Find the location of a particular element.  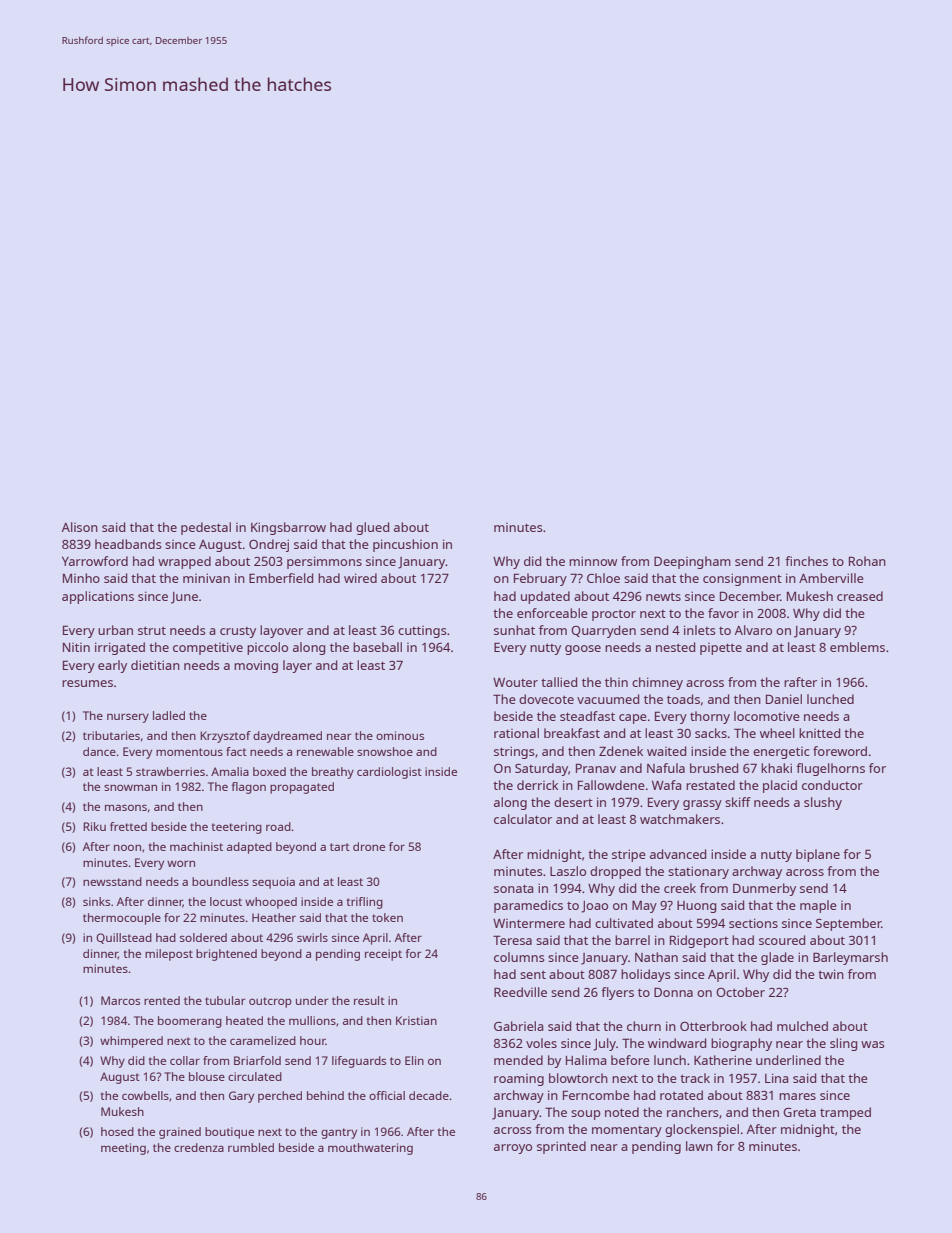

glued is located at coordinates (372, 528).
